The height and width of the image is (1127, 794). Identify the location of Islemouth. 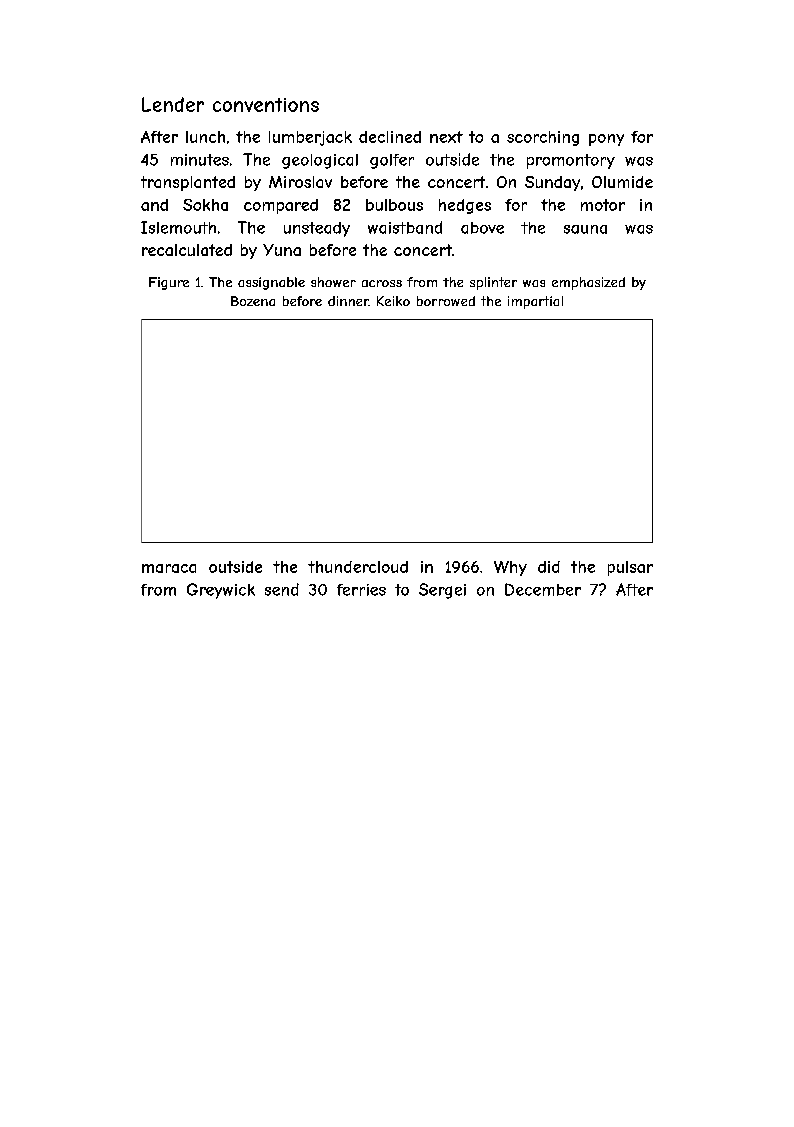
(178, 227).
